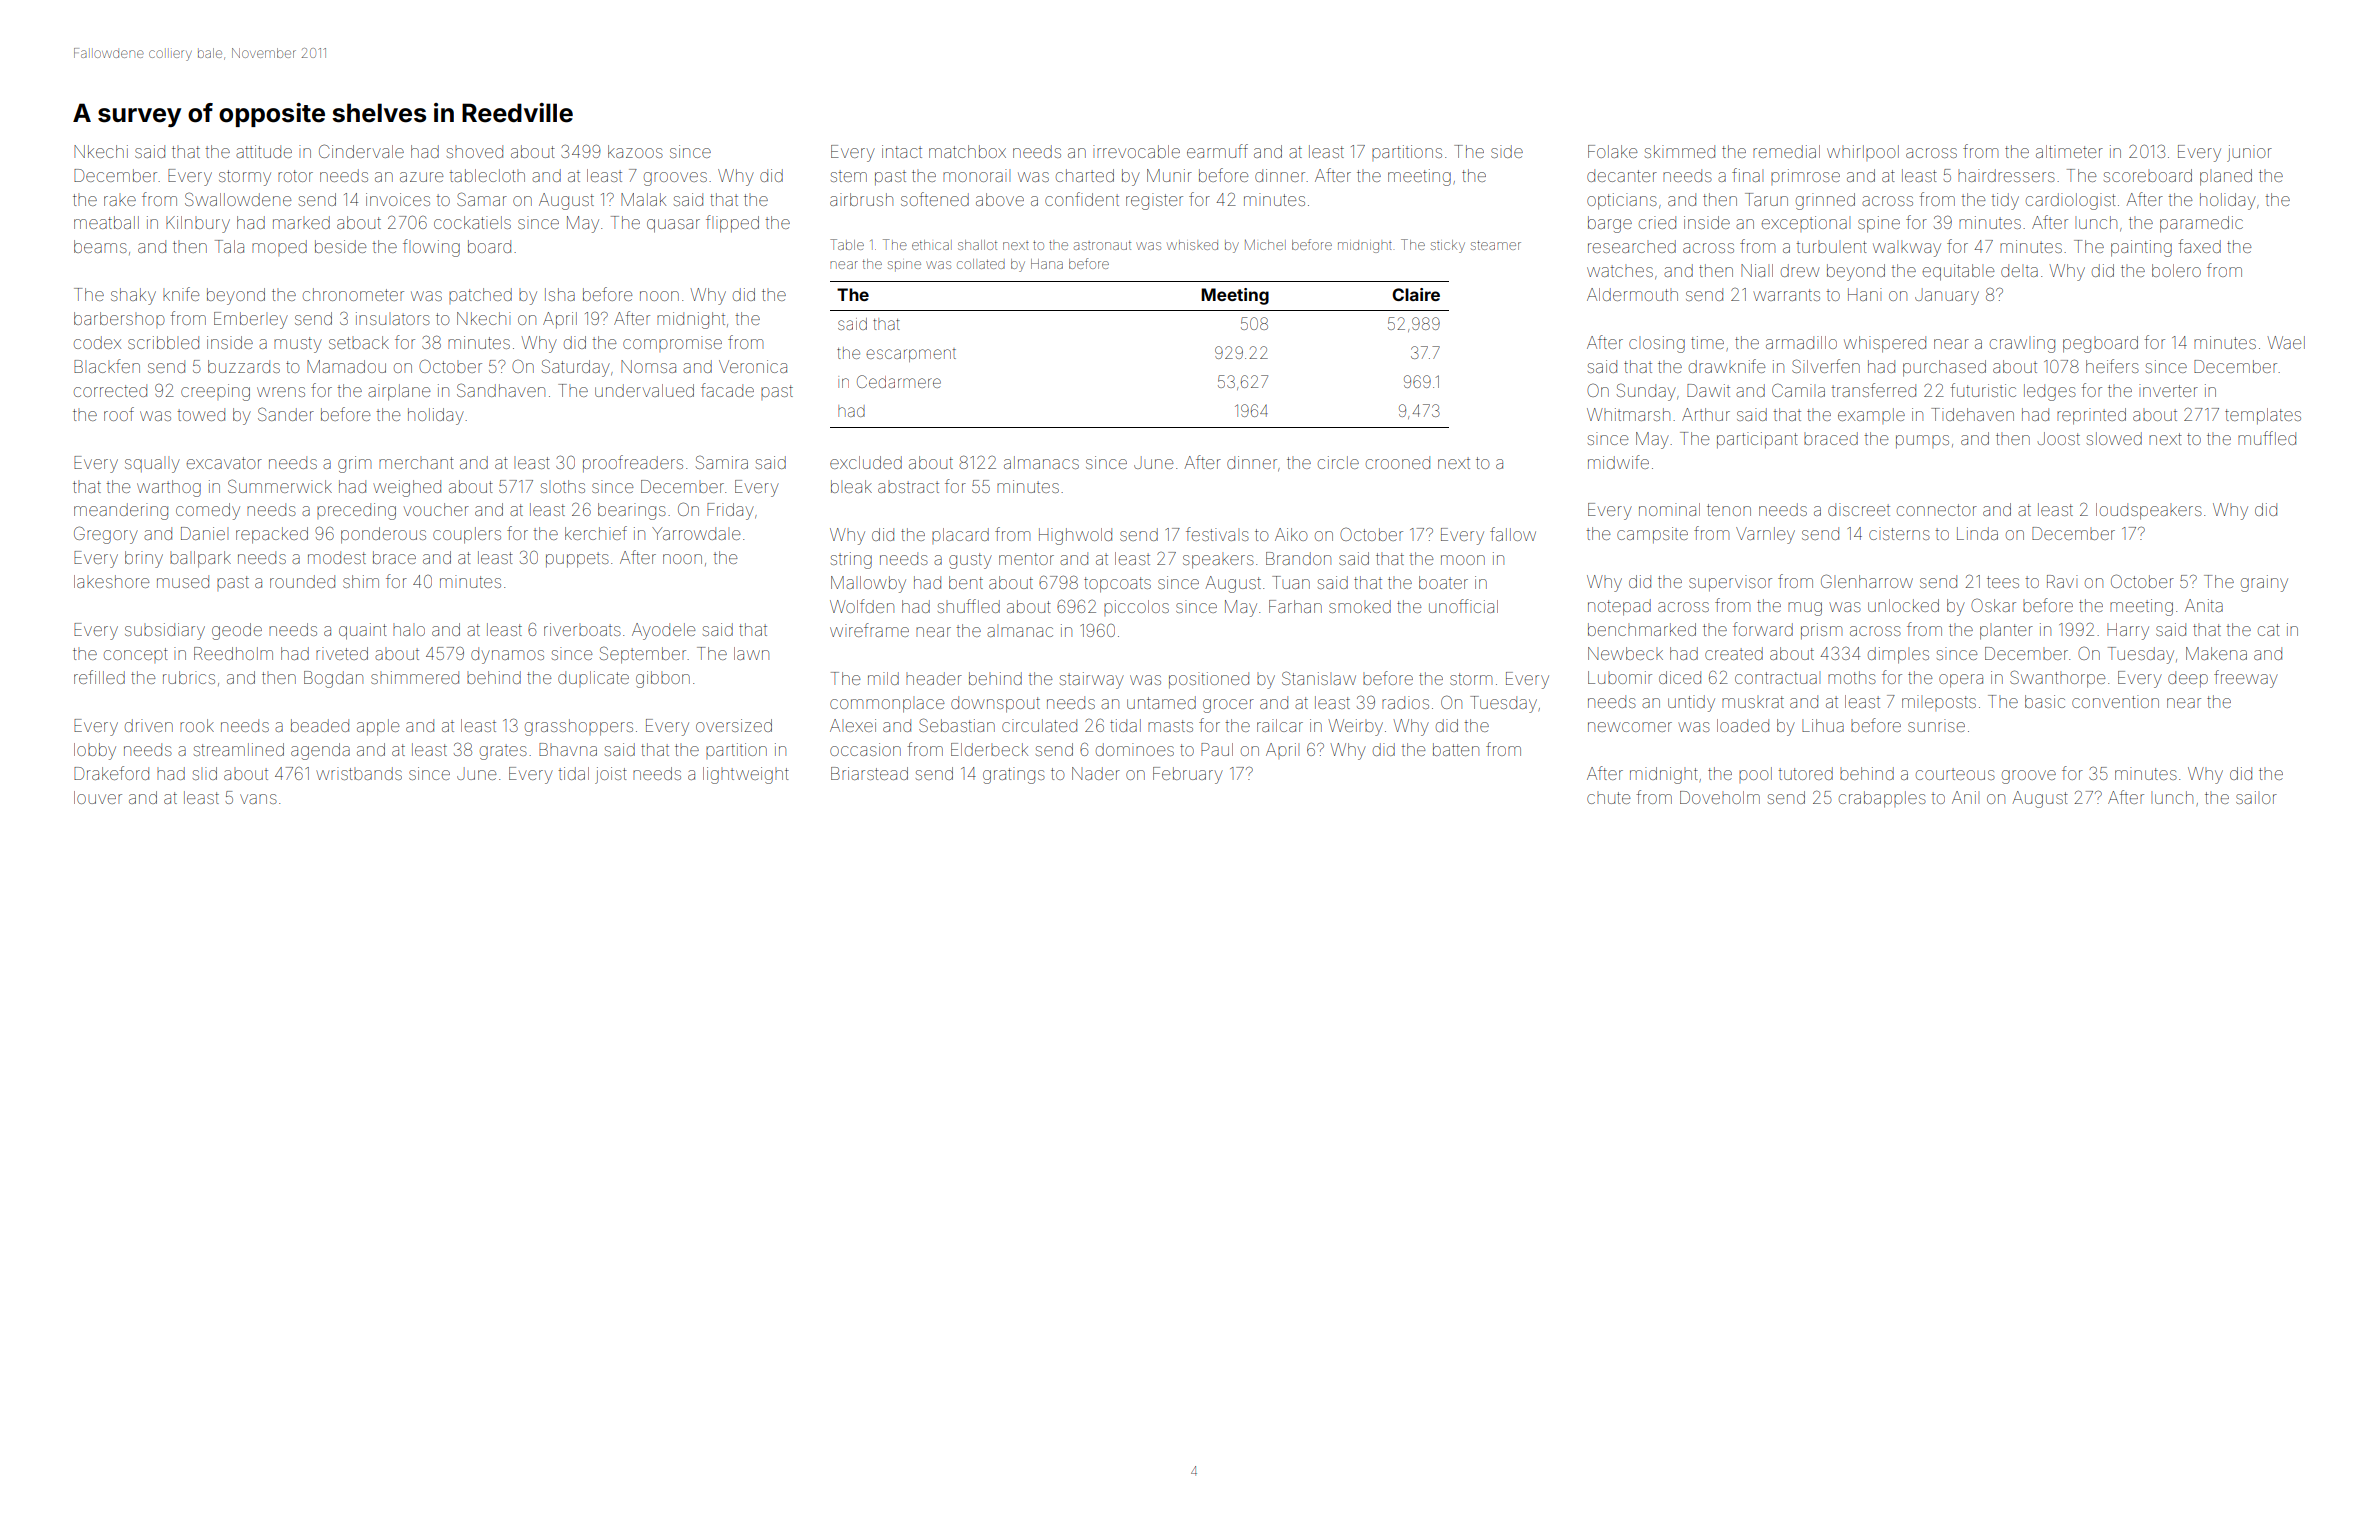  Describe the element at coordinates (208, 511) in the image. I see `comedy` at that location.
